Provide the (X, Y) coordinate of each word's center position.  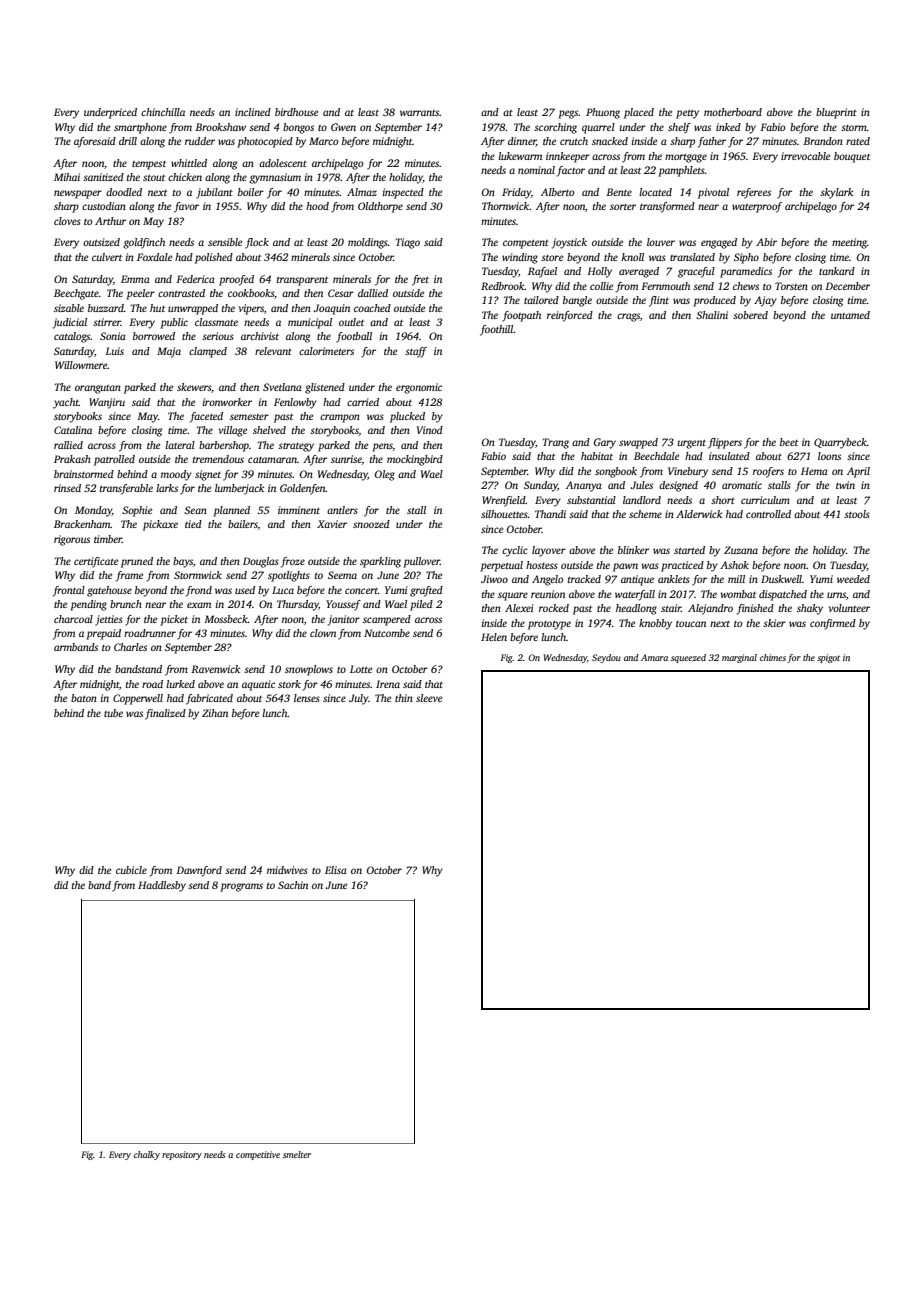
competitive (258, 1155)
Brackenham (82, 524)
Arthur (110, 221)
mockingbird (415, 460)
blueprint (836, 113)
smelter (297, 1154)
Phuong (603, 113)
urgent (692, 444)
